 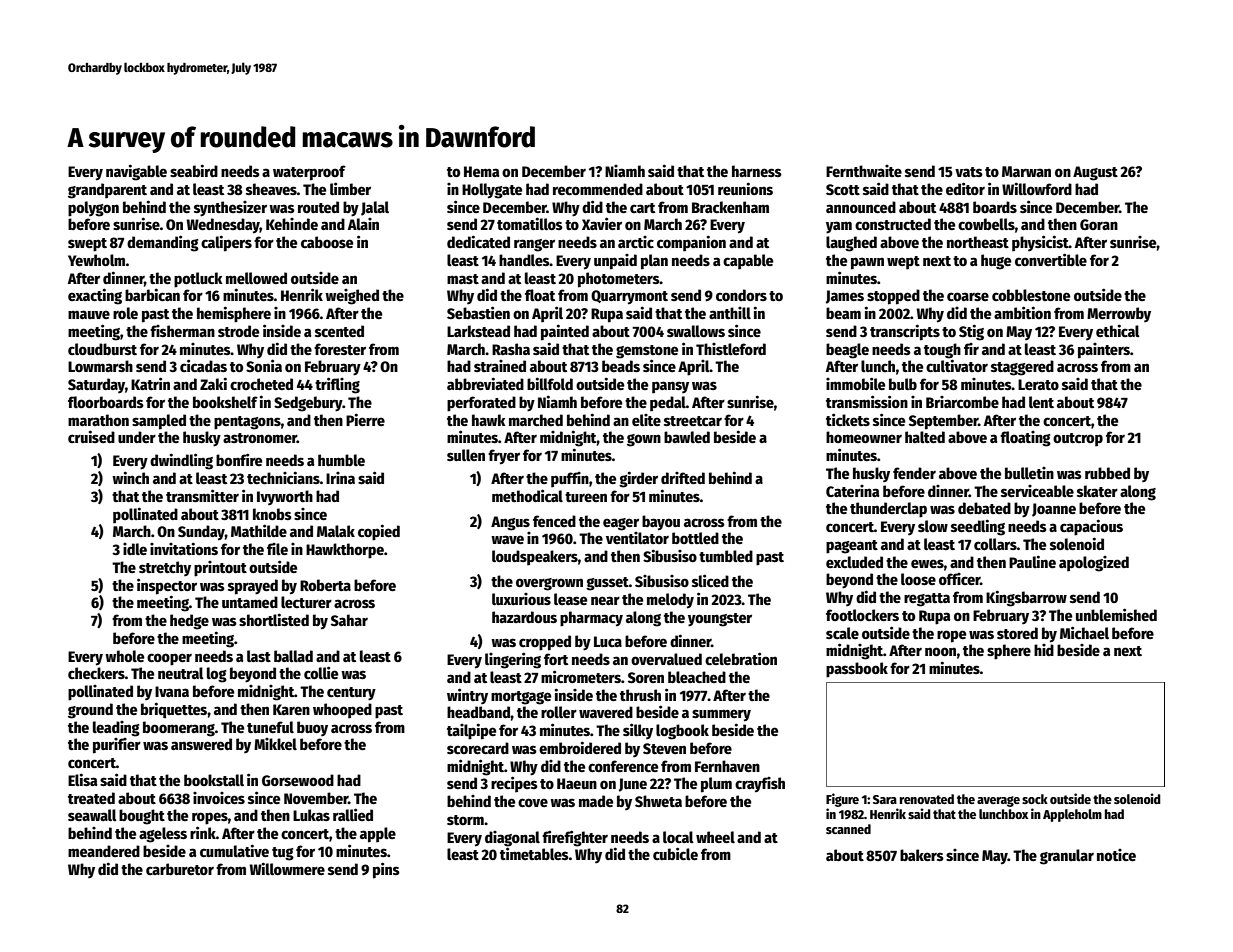 What do you see at coordinates (336, 531) in the screenshot?
I see `Malak` at bounding box center [336, 531].
